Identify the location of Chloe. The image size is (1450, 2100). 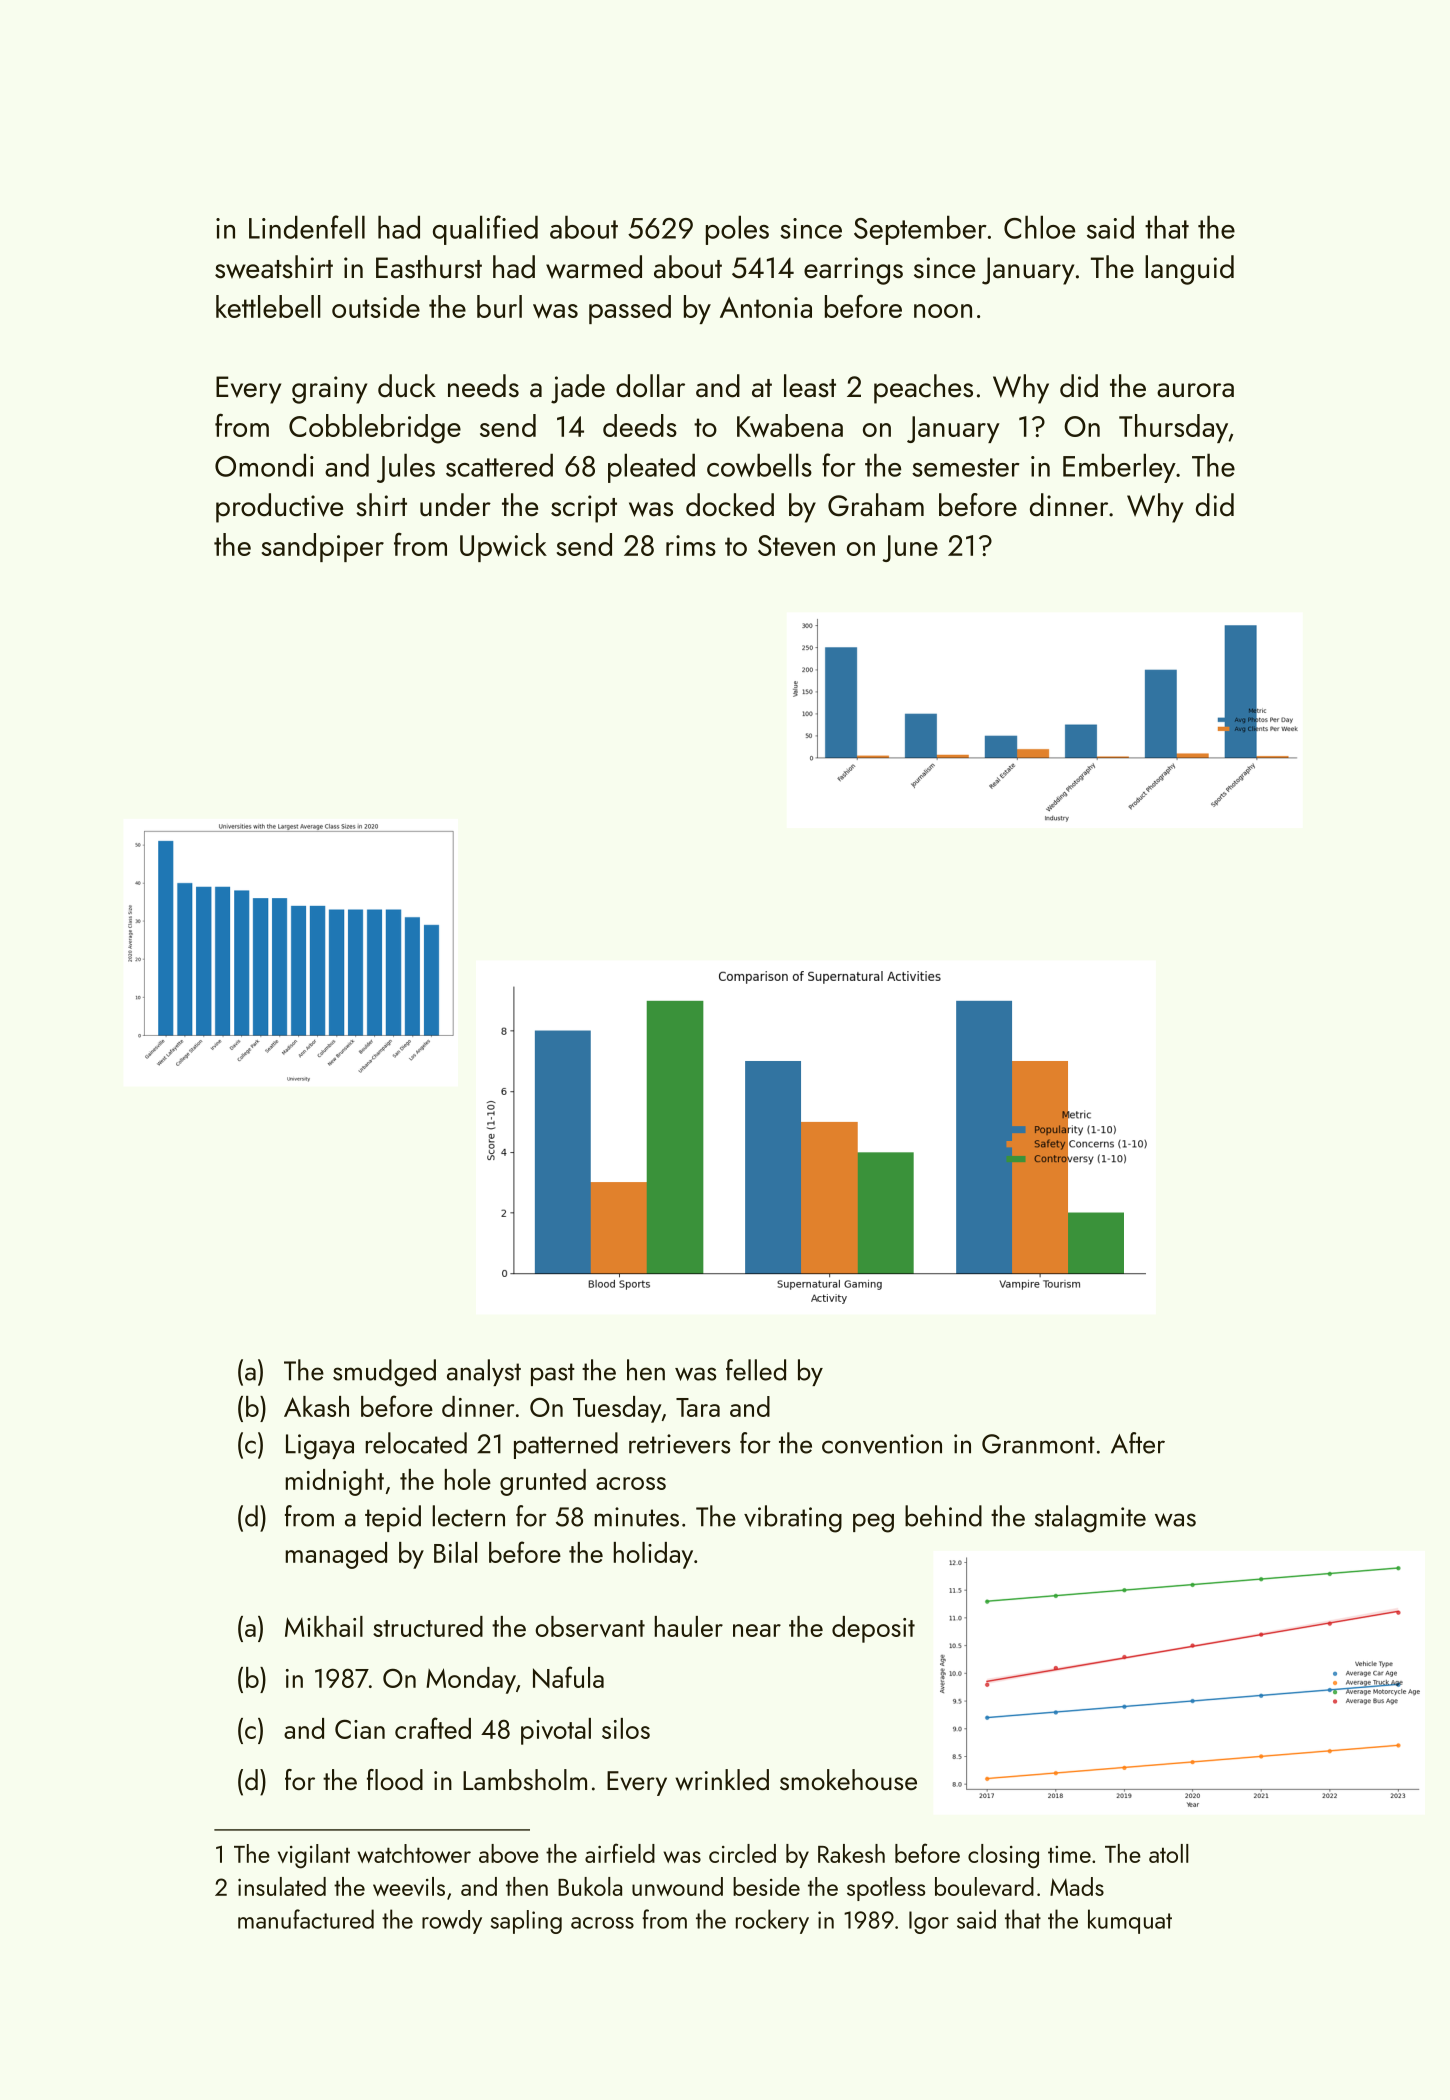
(1039, 227).
